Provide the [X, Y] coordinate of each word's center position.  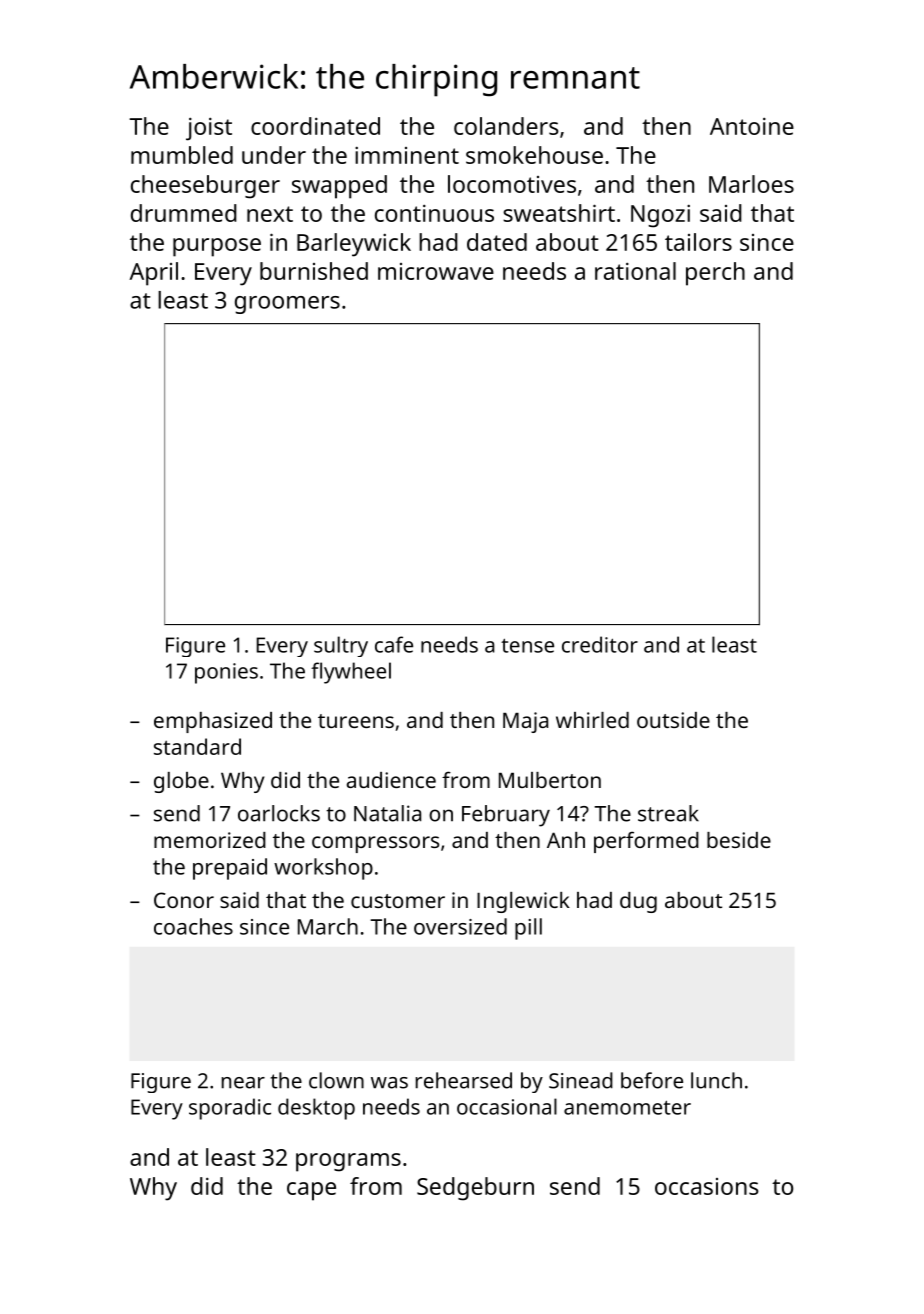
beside [739, 840]
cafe [394, 644]
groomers [287, 305]
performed [646, 842]
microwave [436, 271]
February [506, 816]
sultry [341, 646]
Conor [184, 900]
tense [527, 645]
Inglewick [523, 902]
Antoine [752, 126]
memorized [210, 840]
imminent [407, 155]
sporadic [230, 1109]
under [274, 155]
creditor [600, 644]
